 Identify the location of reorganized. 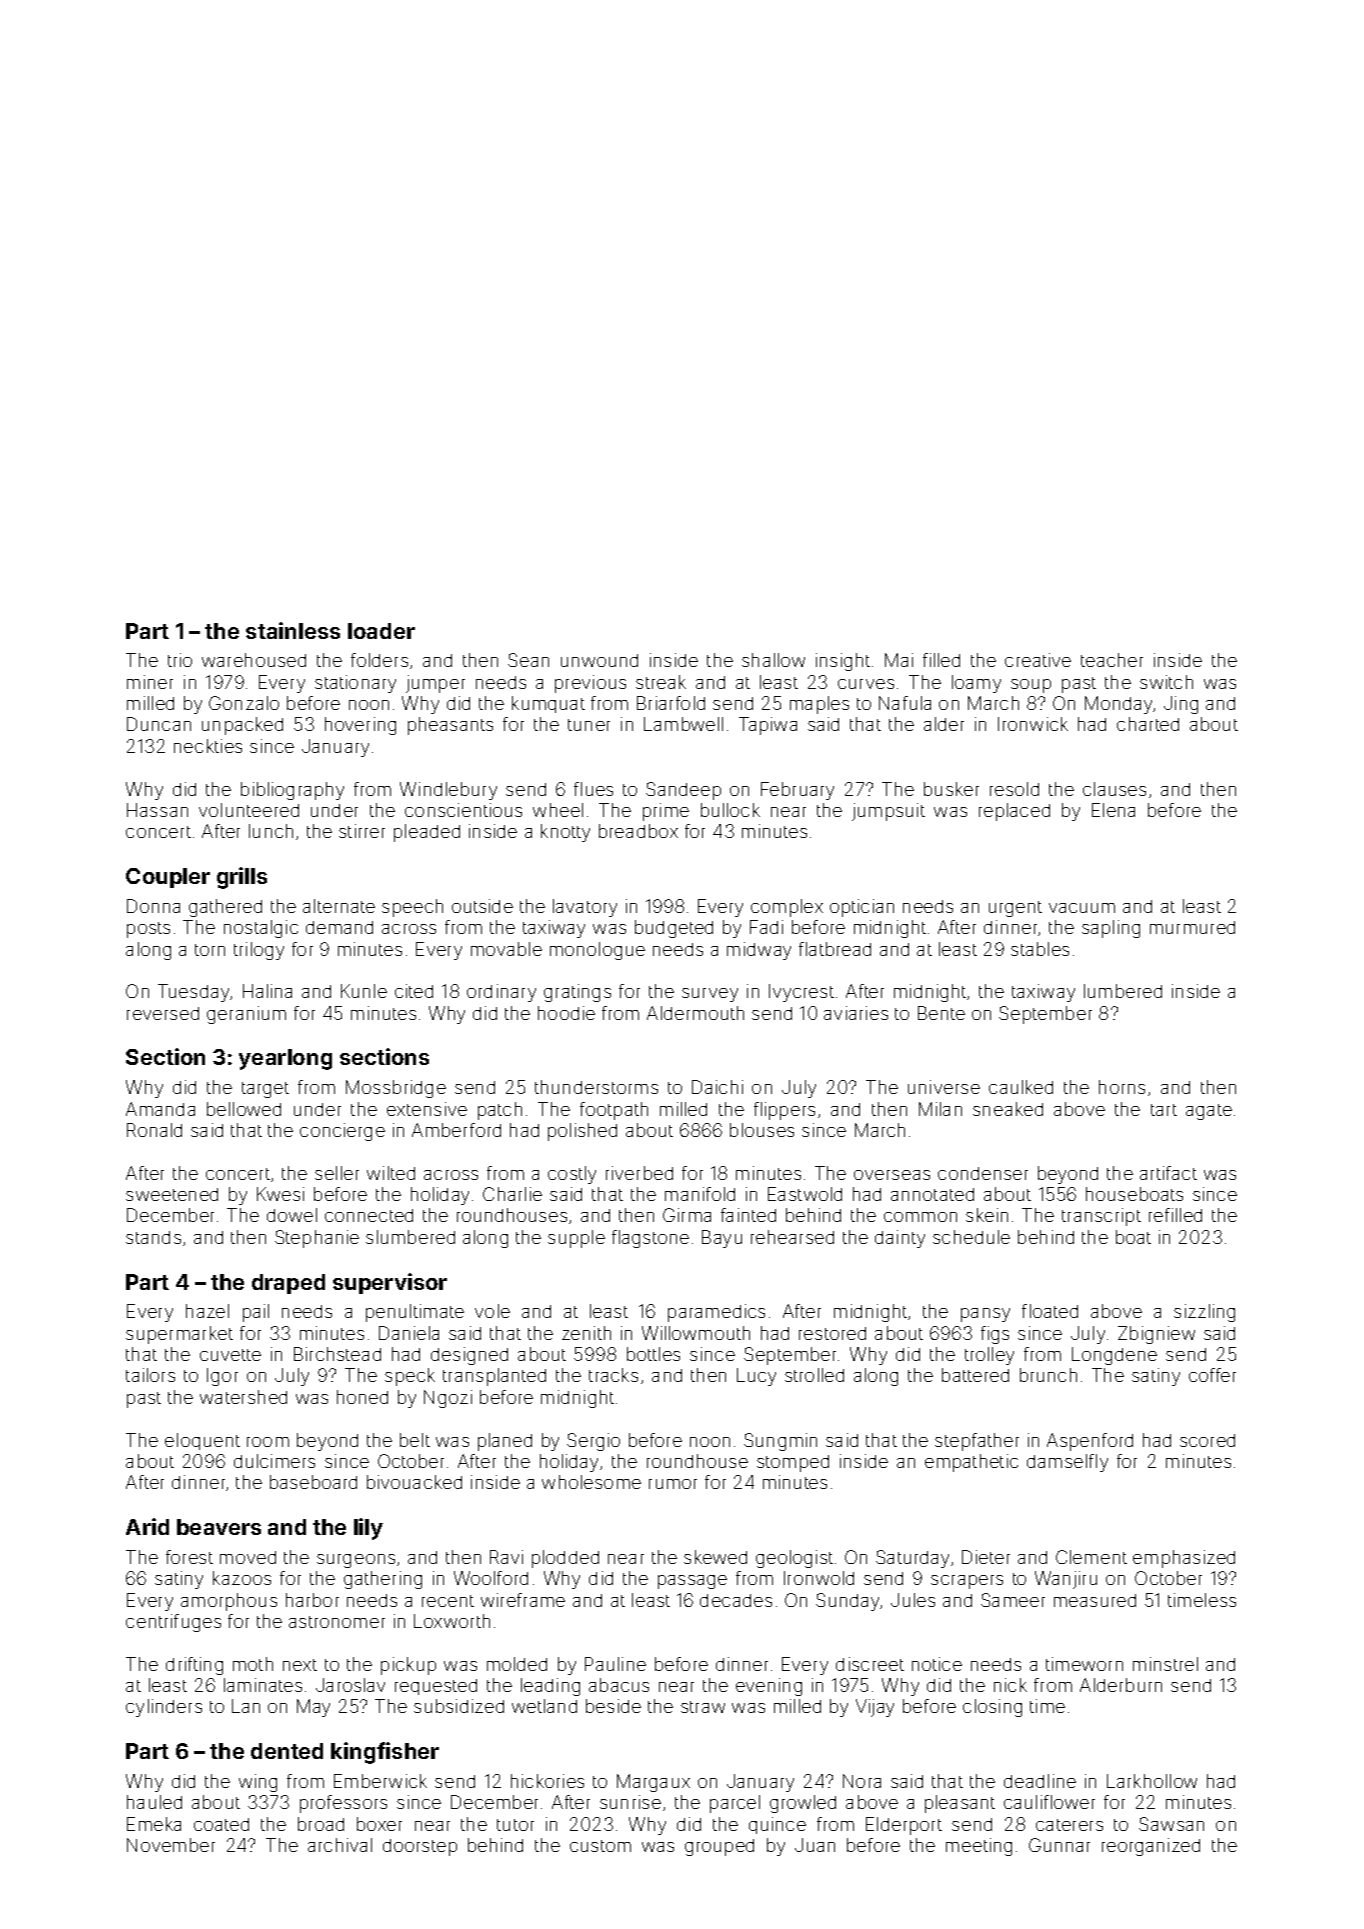
(1151, 1847).
